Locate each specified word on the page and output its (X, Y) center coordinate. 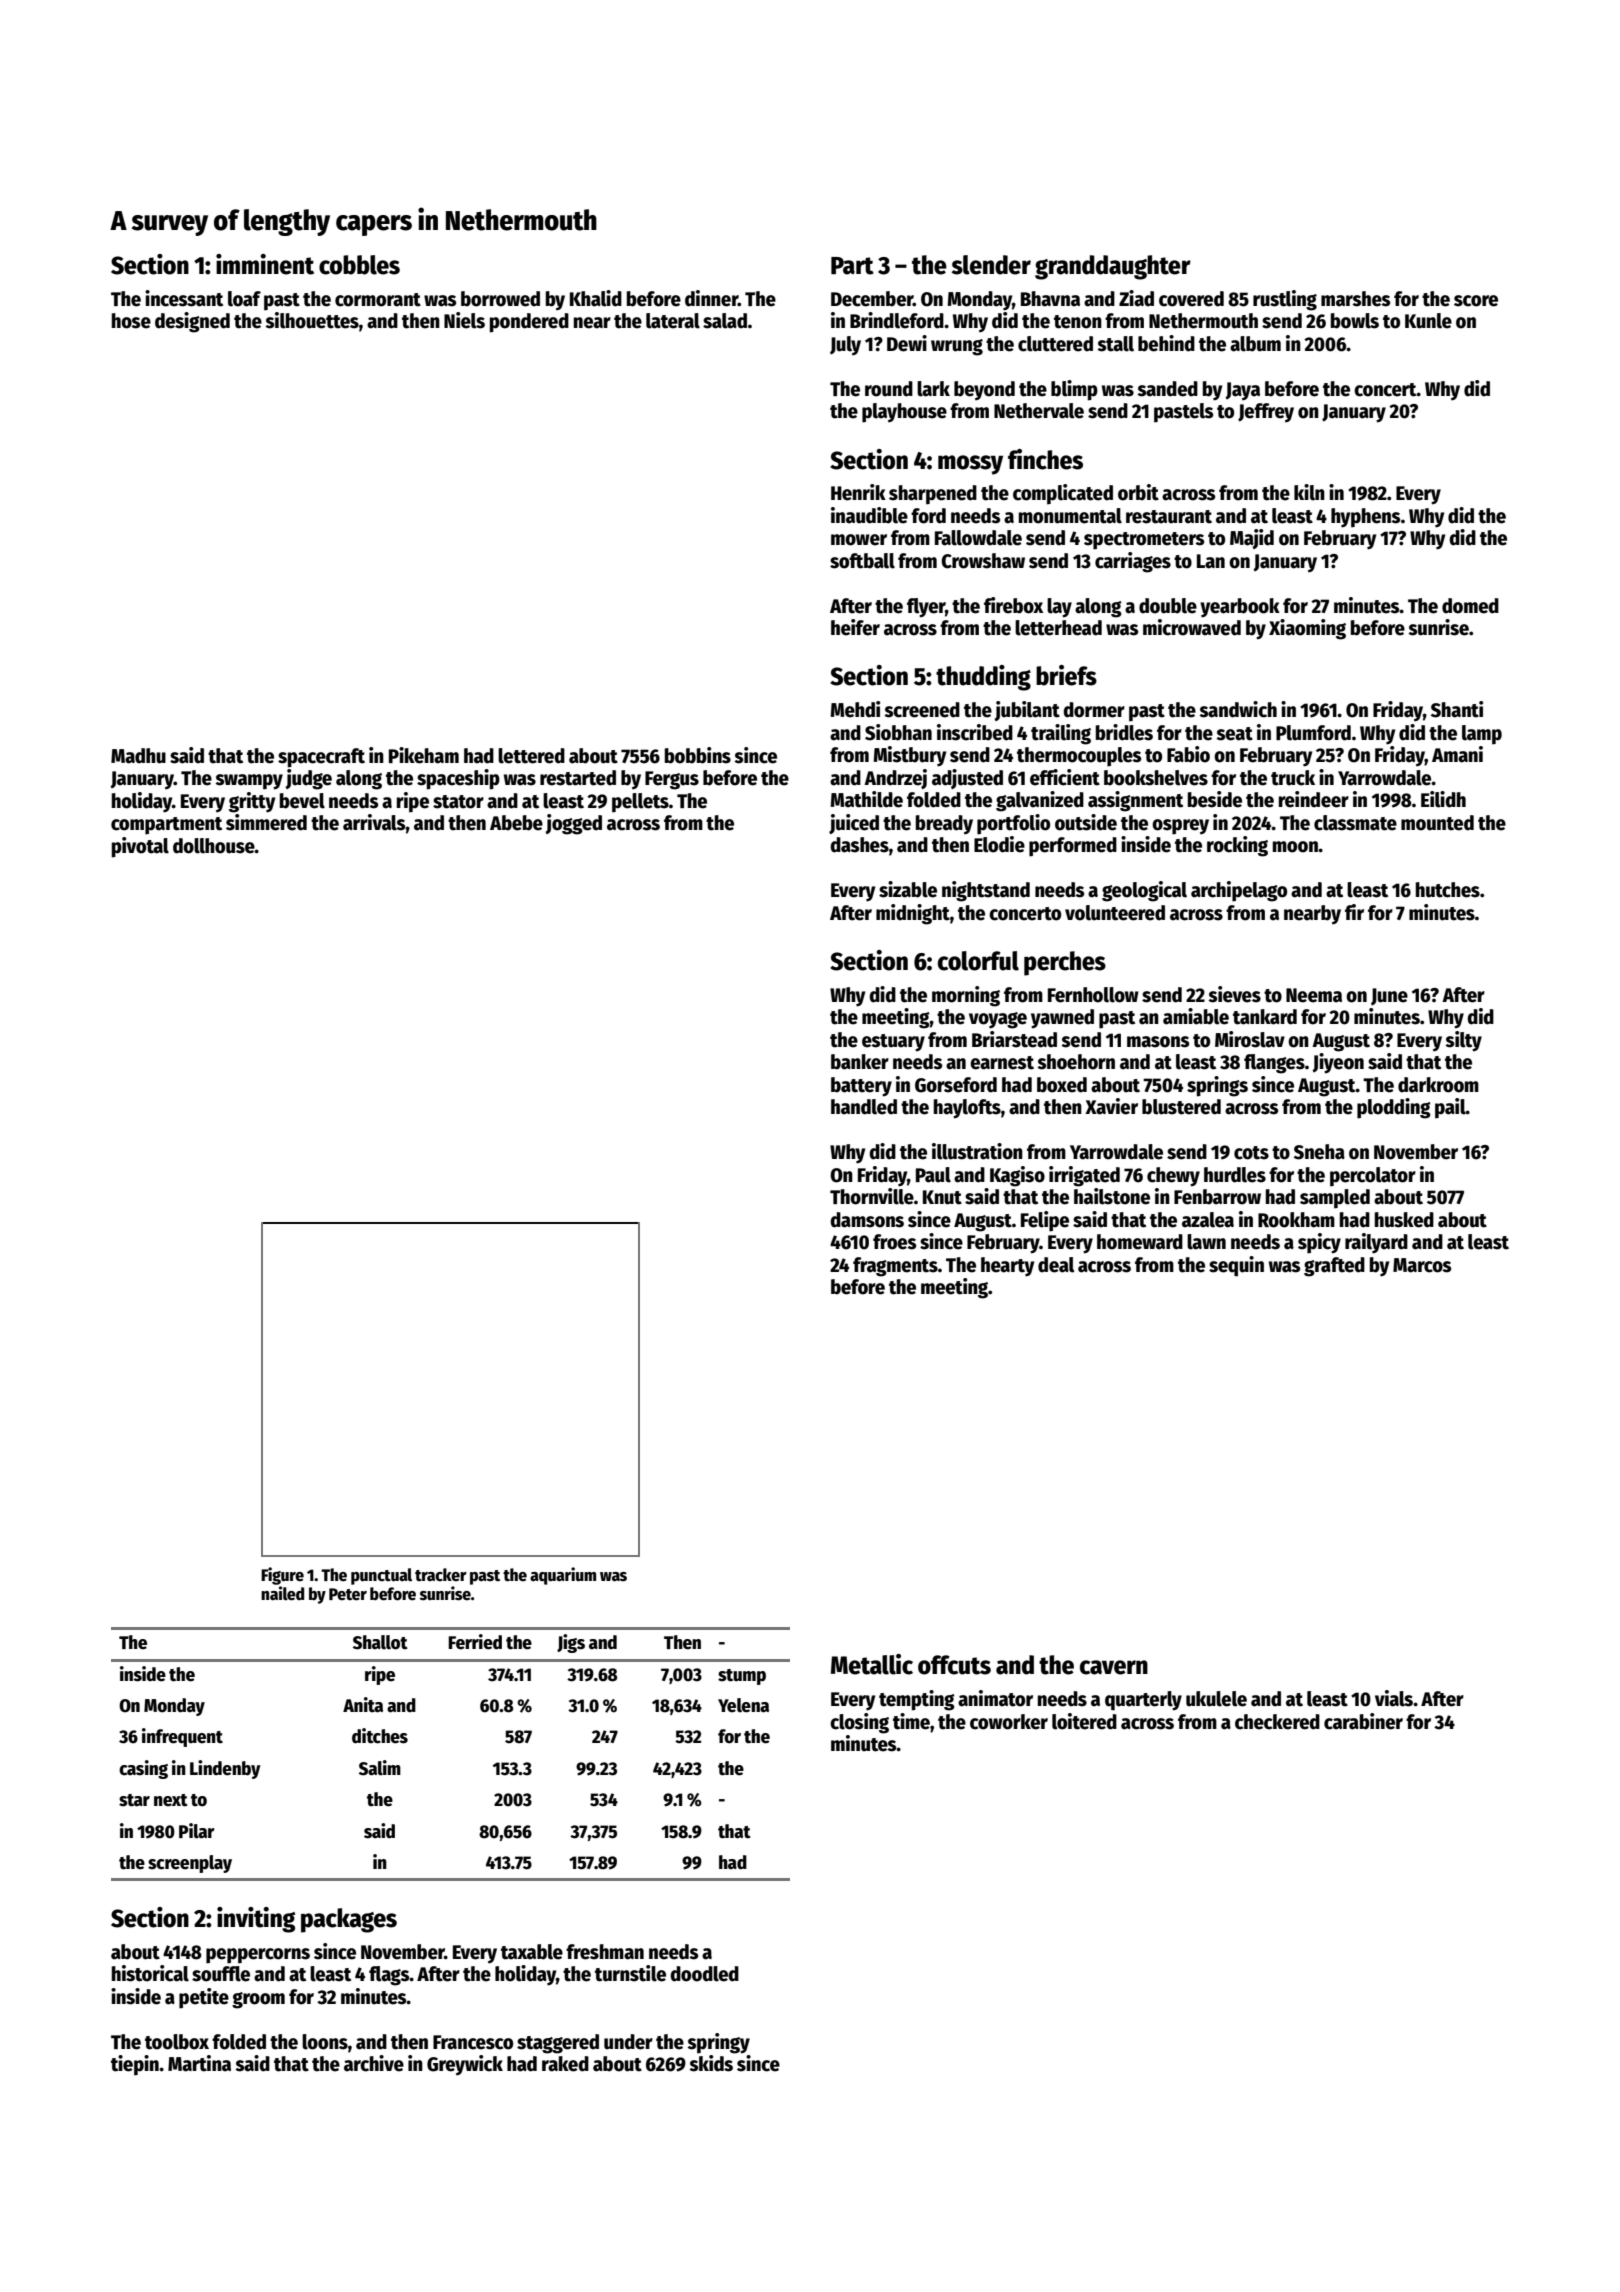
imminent (265, 264)
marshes (1355, 299)
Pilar (197, 1831)
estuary (893, 1043)
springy (719, 2043)
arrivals (374, 822)
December (872, 299)
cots (1251, 1153)
